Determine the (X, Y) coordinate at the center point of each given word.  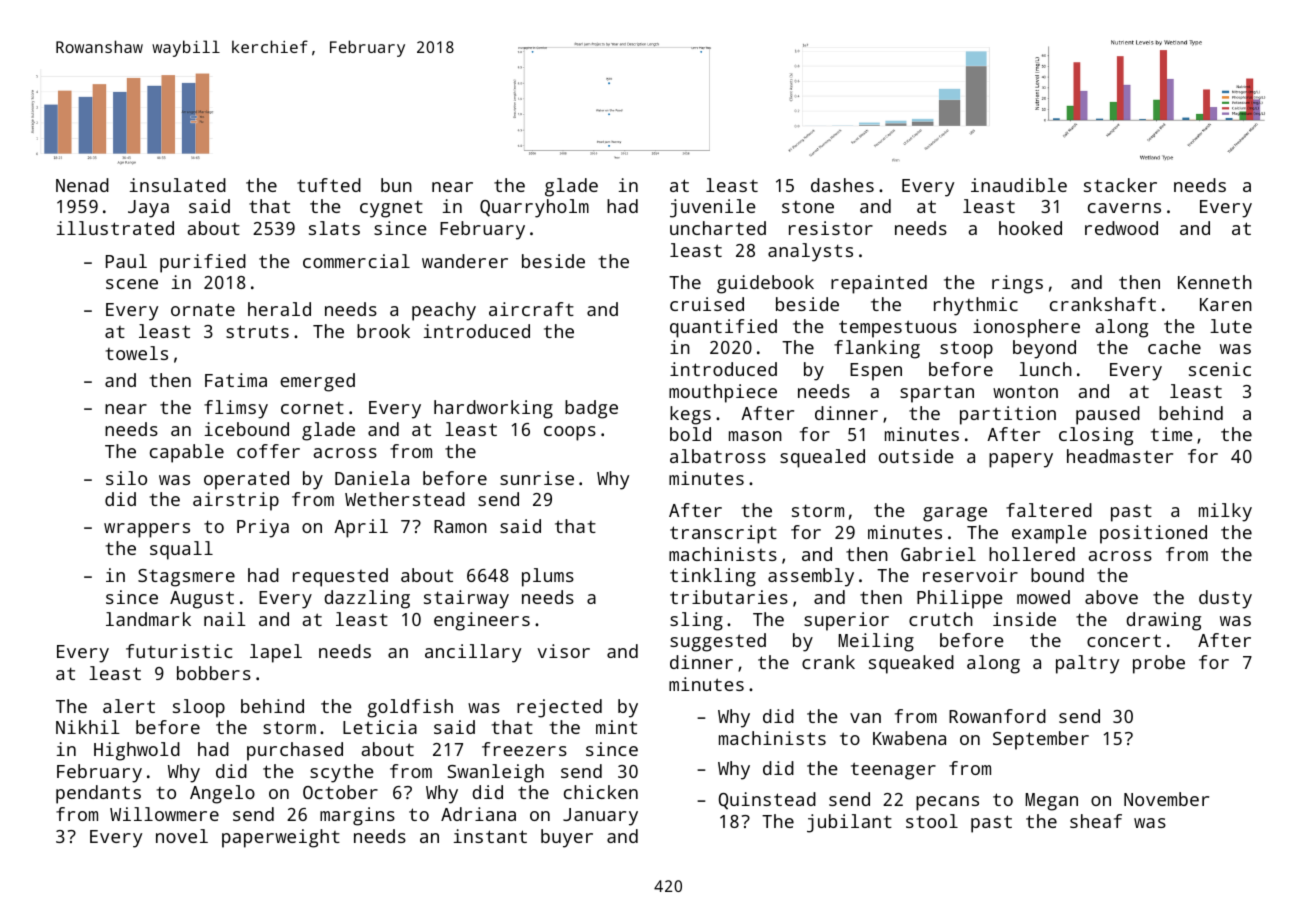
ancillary (473, 653)
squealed (822, 458)
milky (1225, 512)
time (1172, 434)
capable (187, 453)
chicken (601, 792)
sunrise (537, 478)
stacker (1120, 185)
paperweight (281, 838)
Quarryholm (534, 208)
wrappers (147, 530)
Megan (1052, 802)
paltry (1087, 664)
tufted (329, 185)
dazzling (367, 599)
